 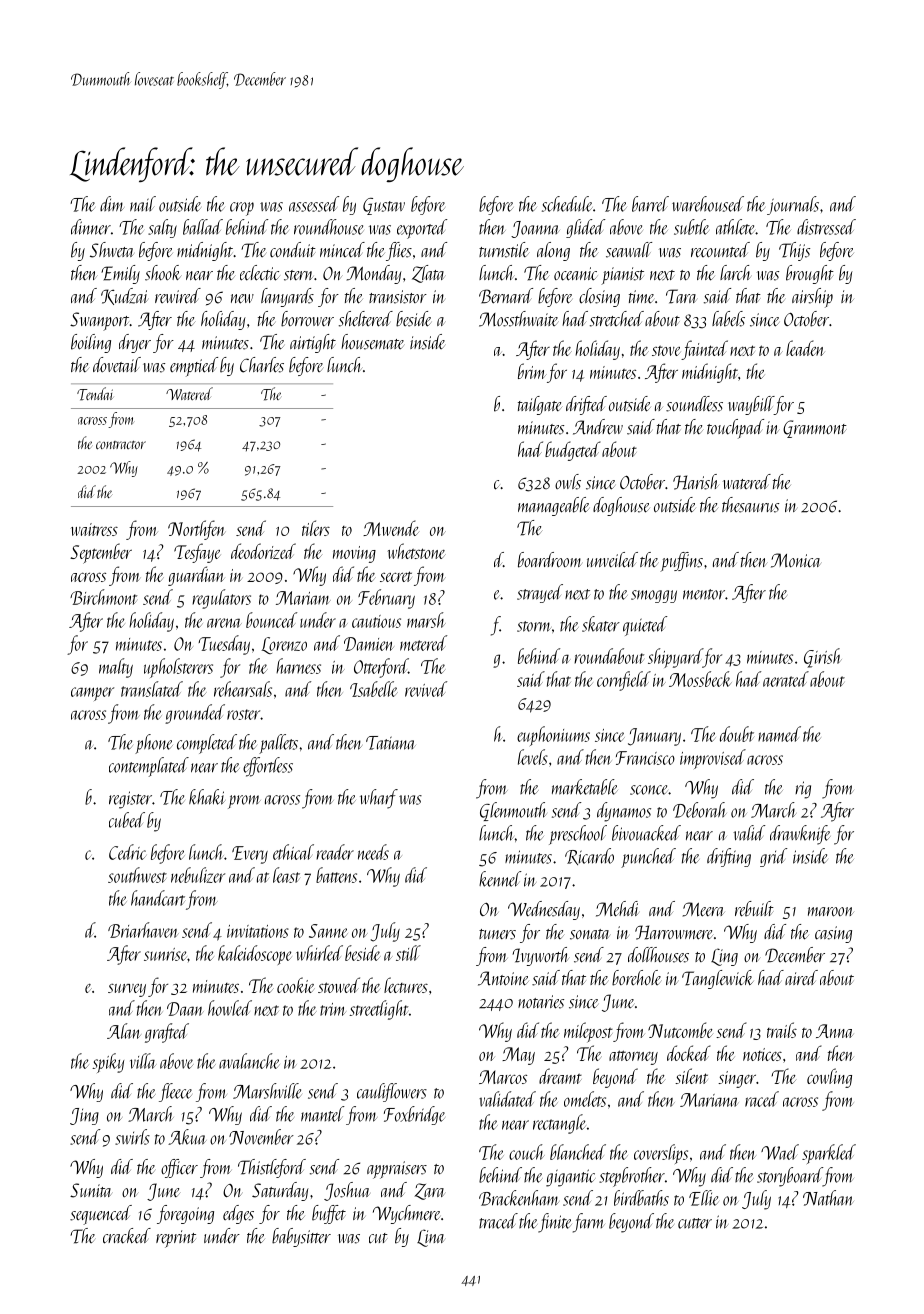 I want to click on Tatiana, so click(x=391, y=743).
